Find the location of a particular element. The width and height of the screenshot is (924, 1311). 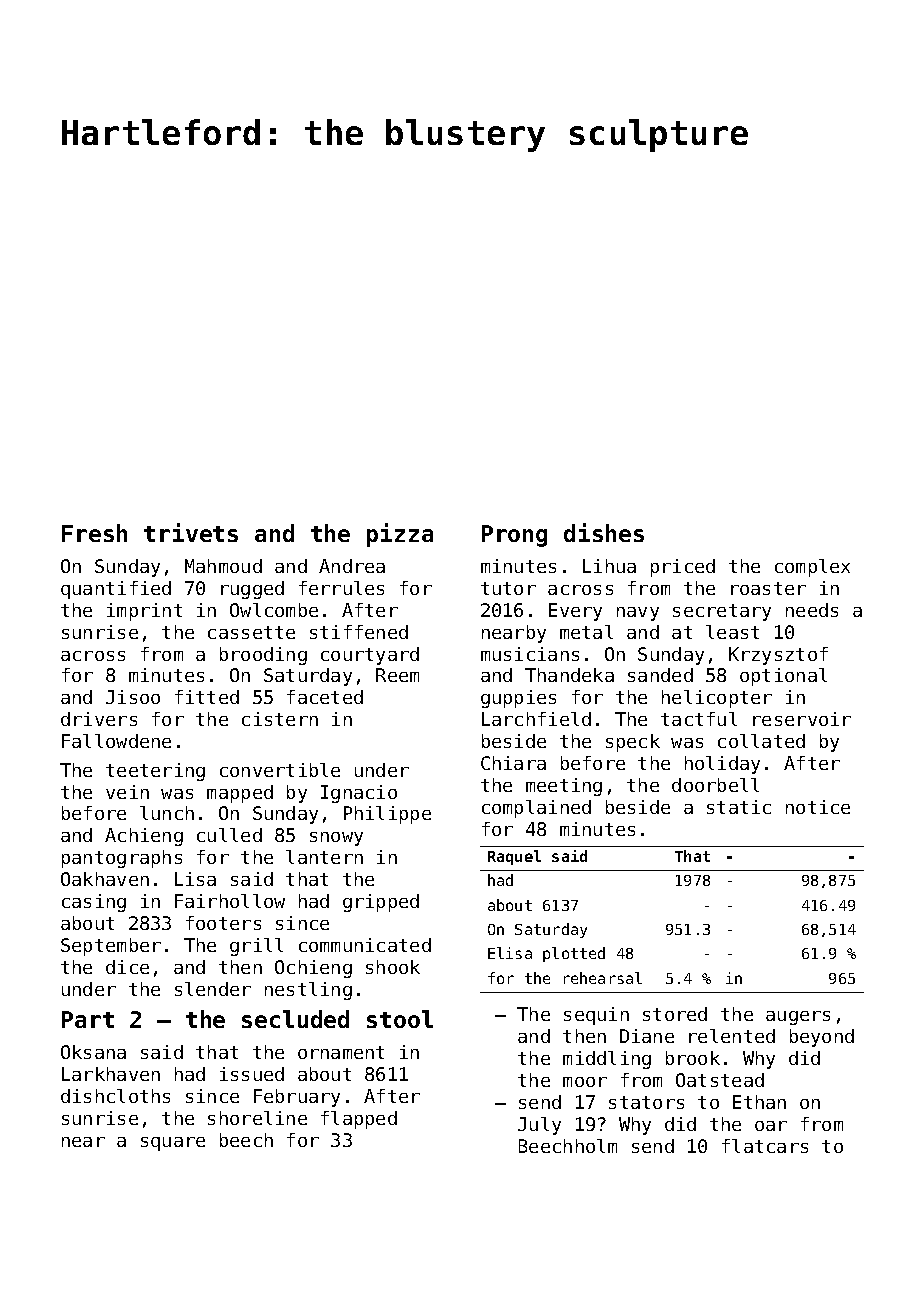

Fallowdene is located at coordinates (116, 741).
